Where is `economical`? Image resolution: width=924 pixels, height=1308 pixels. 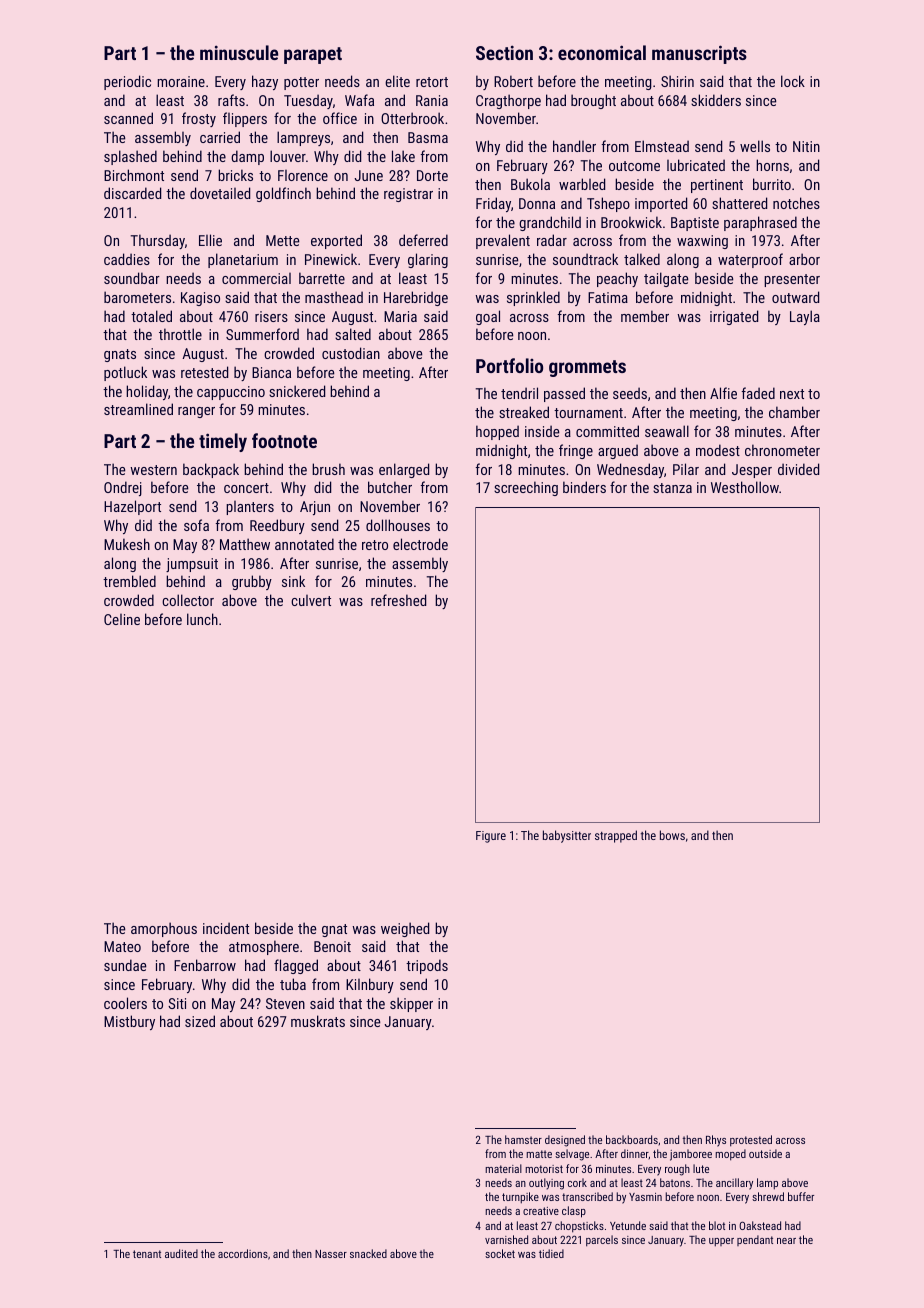 economical is located at coordinates (602, 52).
